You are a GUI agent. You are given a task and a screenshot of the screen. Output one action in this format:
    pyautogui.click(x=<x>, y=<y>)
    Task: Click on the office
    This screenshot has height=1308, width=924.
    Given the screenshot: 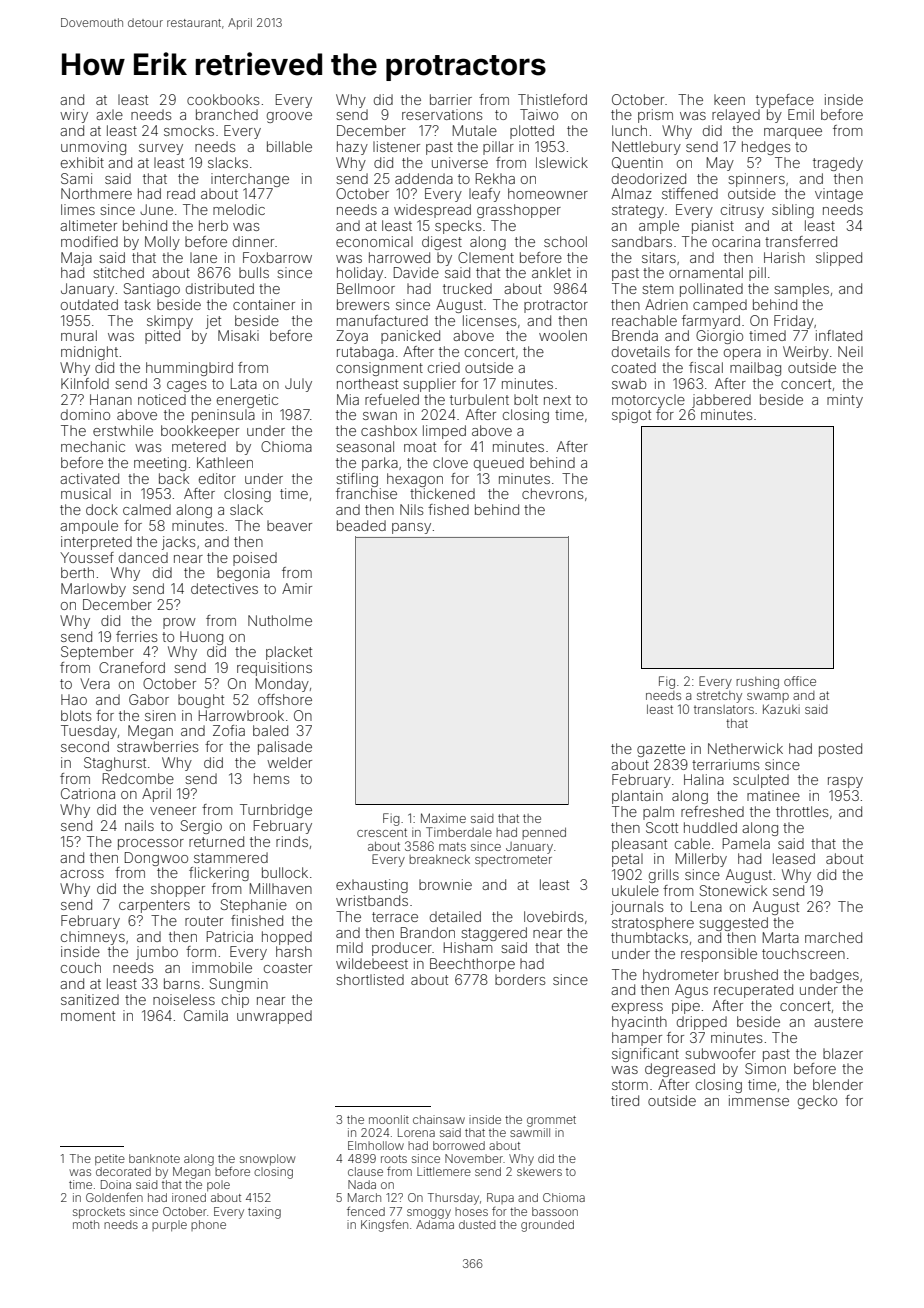 What is the action you would take?
    pyautogui.click(x=800, y=681)
